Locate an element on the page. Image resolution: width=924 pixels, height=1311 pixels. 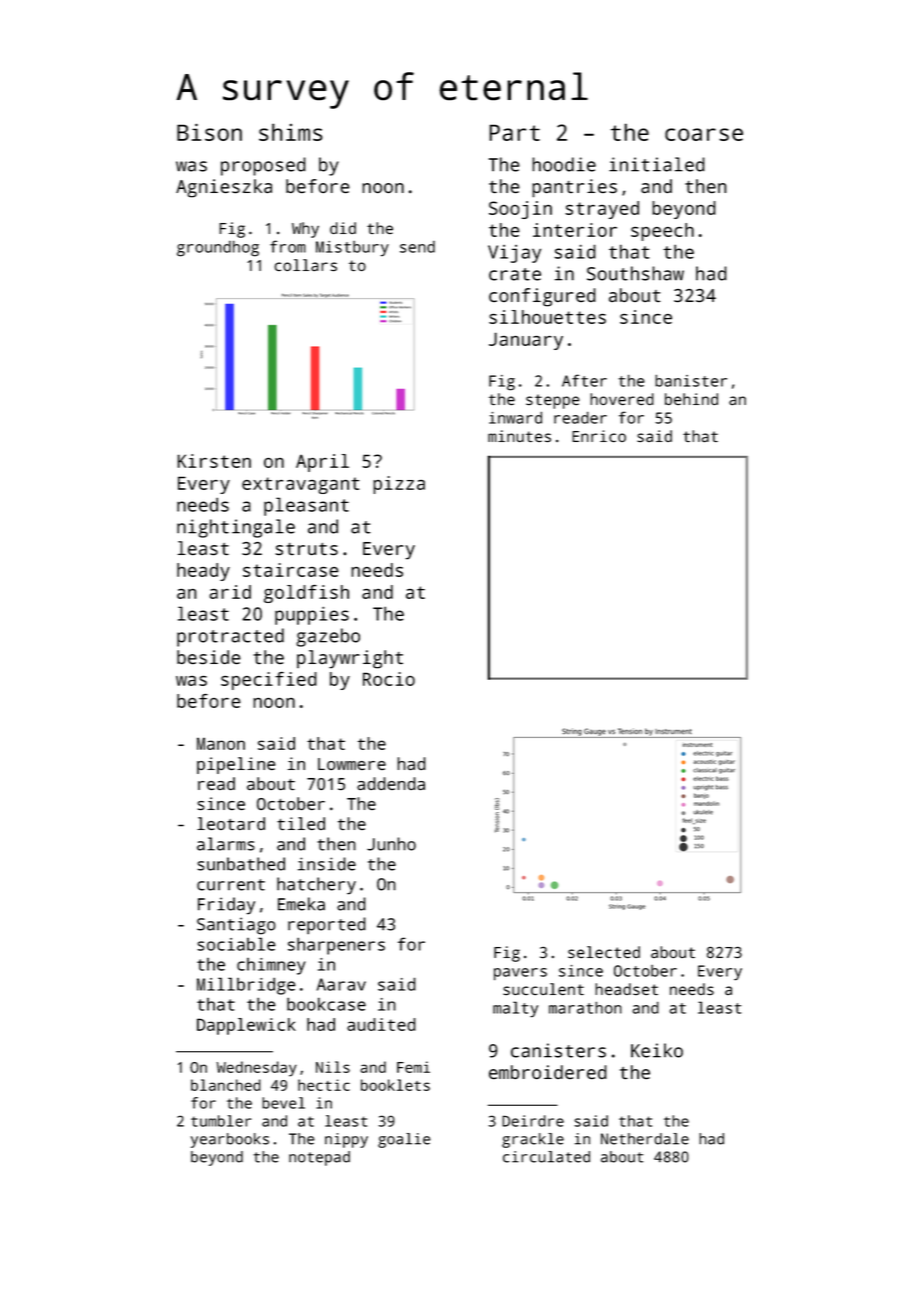
Netherdale is located at coordinates (645, 1139).
